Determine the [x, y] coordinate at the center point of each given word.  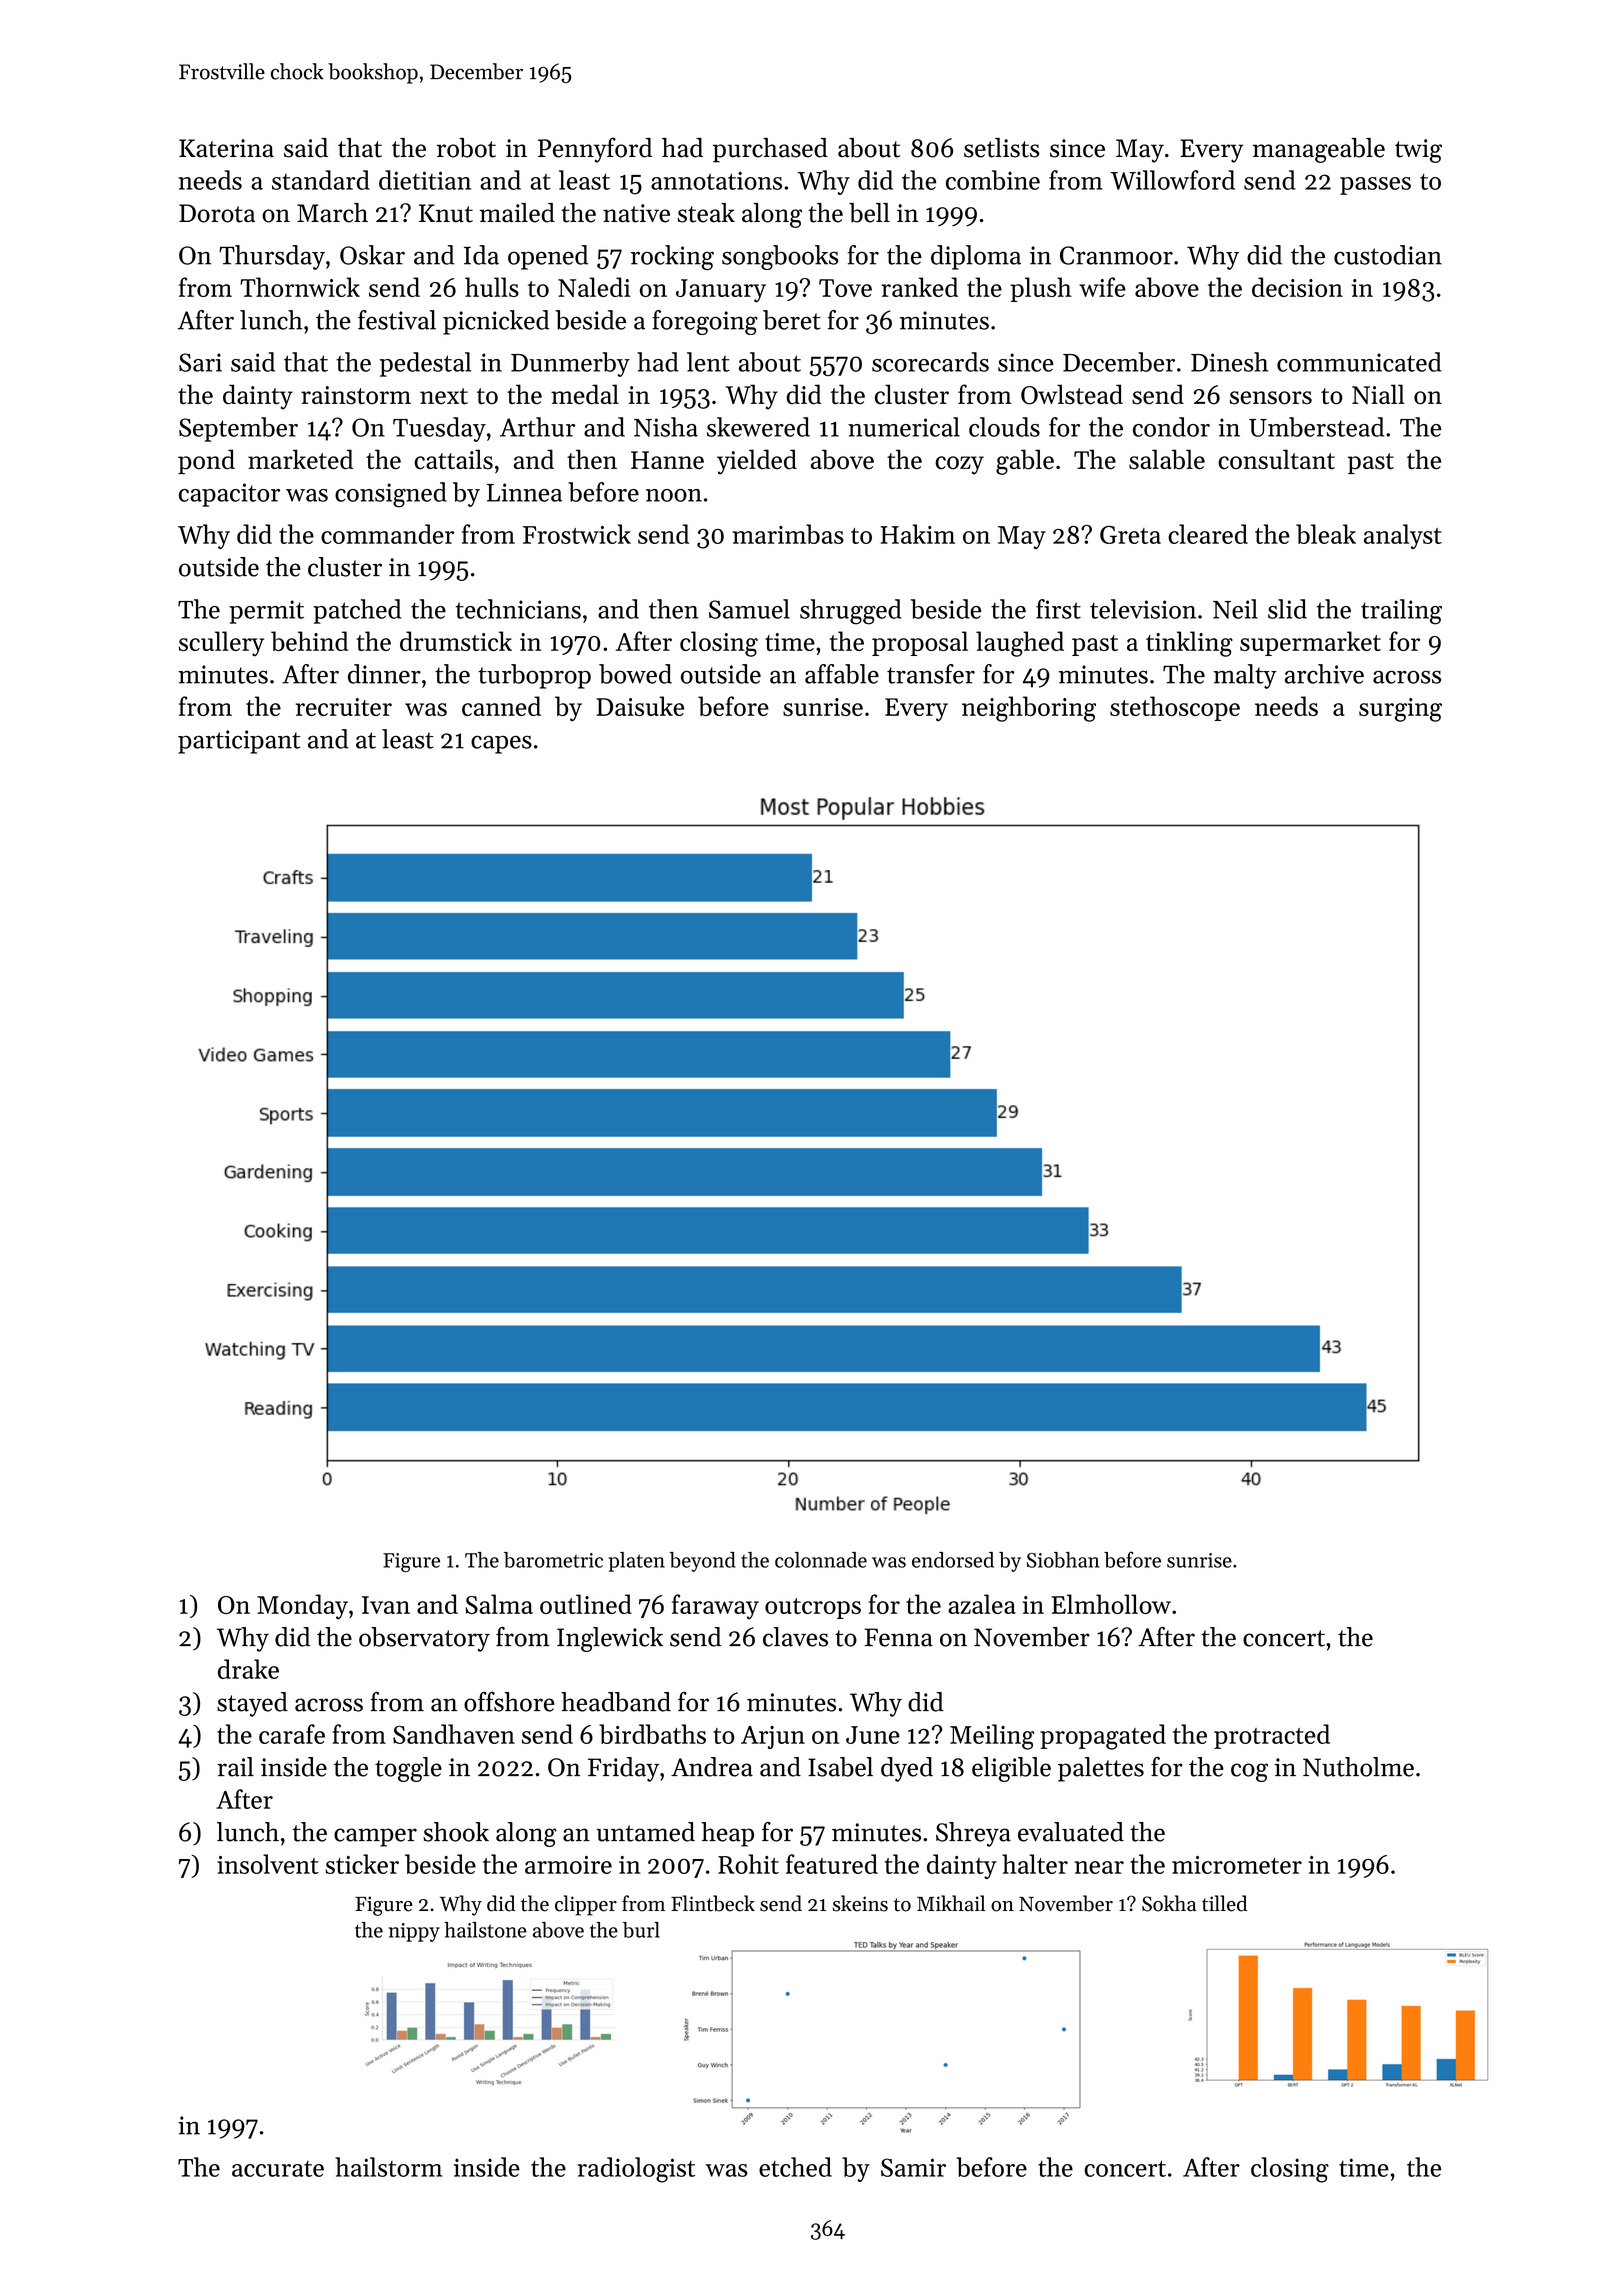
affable [842, 674]
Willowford [1173, 180]
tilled [1224, 1903]
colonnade [821, 1560]
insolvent [268, 1864]
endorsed [953, 1560]
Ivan [386, 1605]
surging [1400, 710]
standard [321, 180]
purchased [770, 150]
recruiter [344, 707]
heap [727, 1834]
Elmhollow [1111, 1604]
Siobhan [1063, 1560]
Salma [499, 1604]
